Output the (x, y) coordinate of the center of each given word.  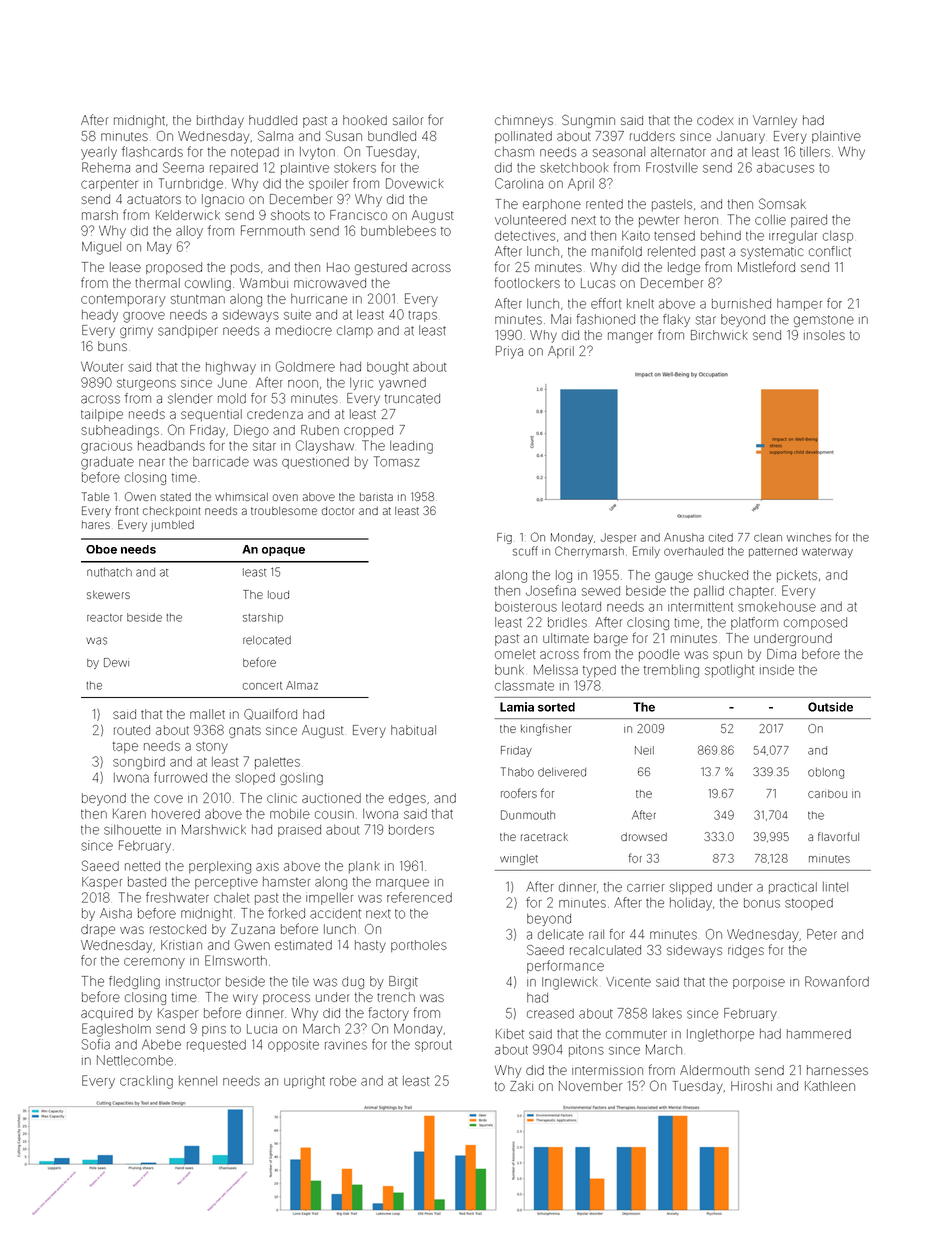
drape (98, 930)
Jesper (618, 538)
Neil (644, 750)
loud (278, 595)
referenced (419, 897)
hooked (365, 120)
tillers (815, 152)
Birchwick (719, 335)
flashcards (152, 151)
